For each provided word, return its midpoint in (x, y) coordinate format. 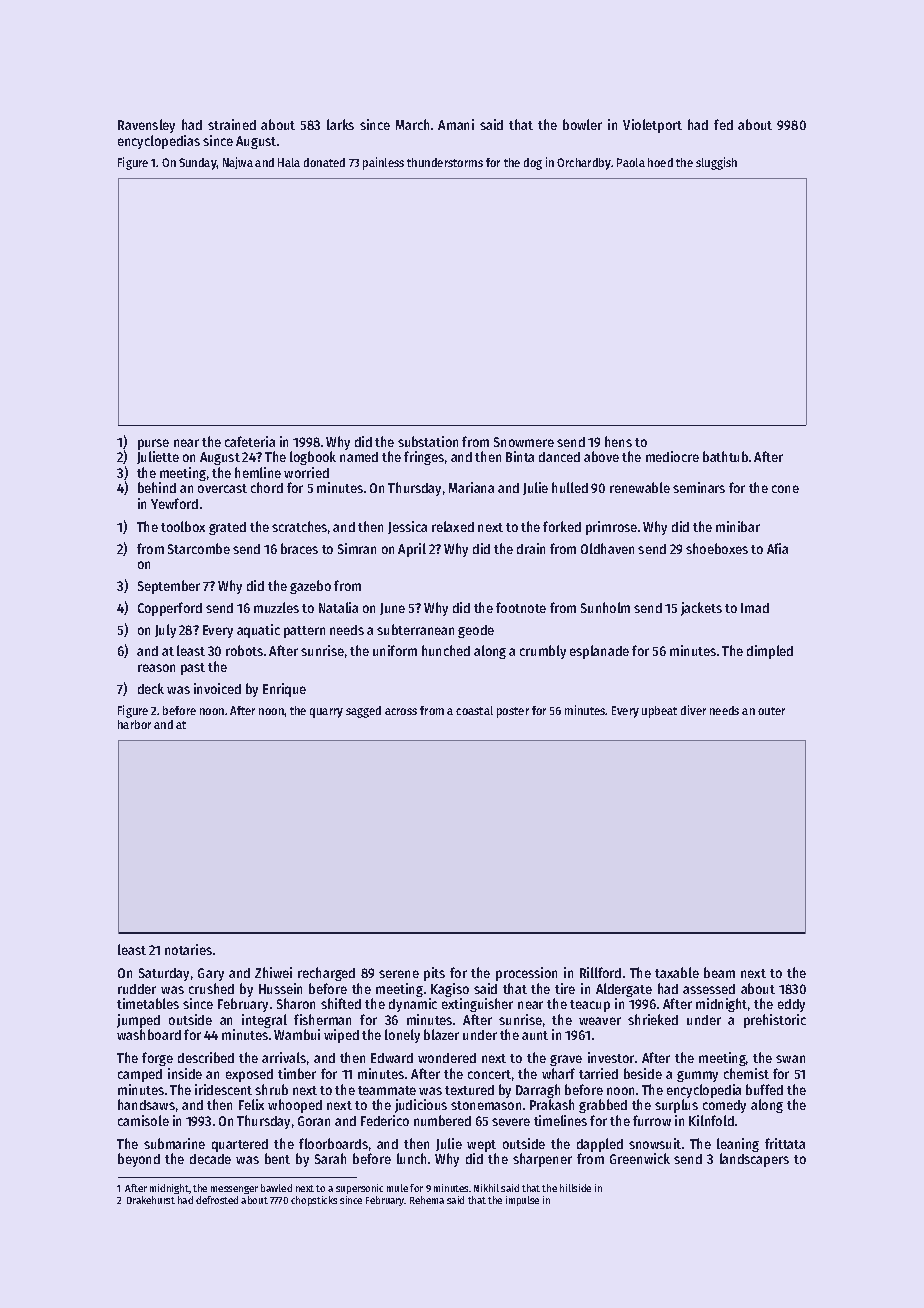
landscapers (754, 1160)
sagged (363, 712)
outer (771, 711)
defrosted (217, 1200)
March (412, 124)
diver (693, 710)
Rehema (427, 1200)
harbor (134, 724)
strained (232, 124)
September (169, 587)
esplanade (599, 652)
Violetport (652, 126)
